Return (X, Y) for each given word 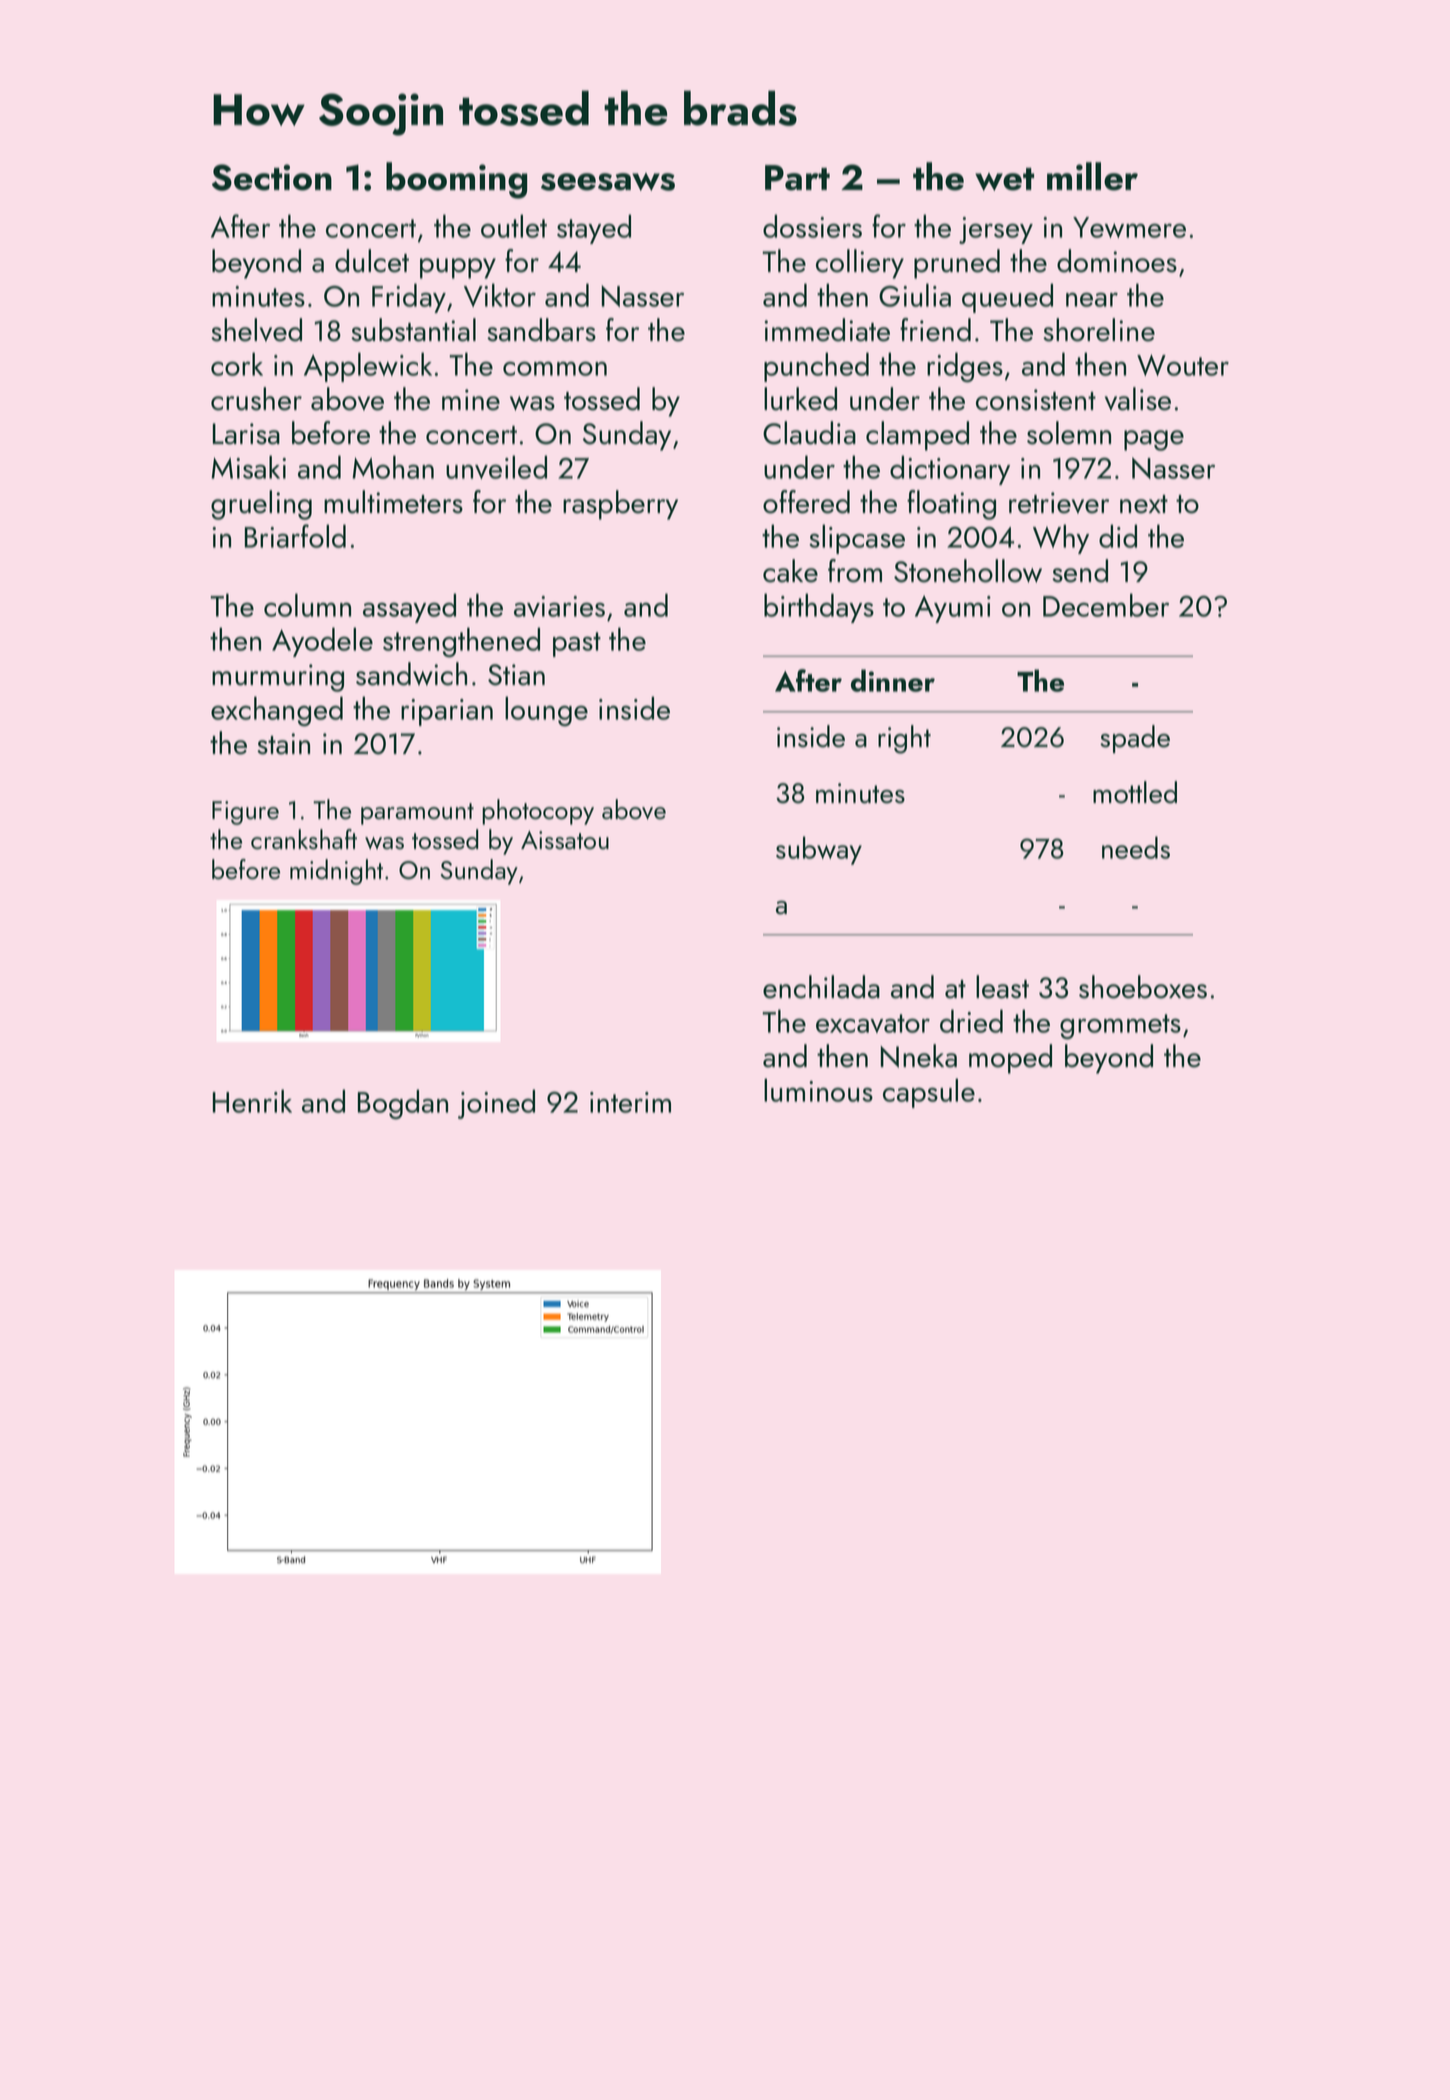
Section (272, 177)
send (1080, 571)
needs (1136, 847)
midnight (336, 872)
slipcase (857, 539)
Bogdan (403, 1104)
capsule (929, 1093)
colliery (860, 264)
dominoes (1117, 261)
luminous (818, 1090)
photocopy (538, 812)
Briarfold (295, 536)
